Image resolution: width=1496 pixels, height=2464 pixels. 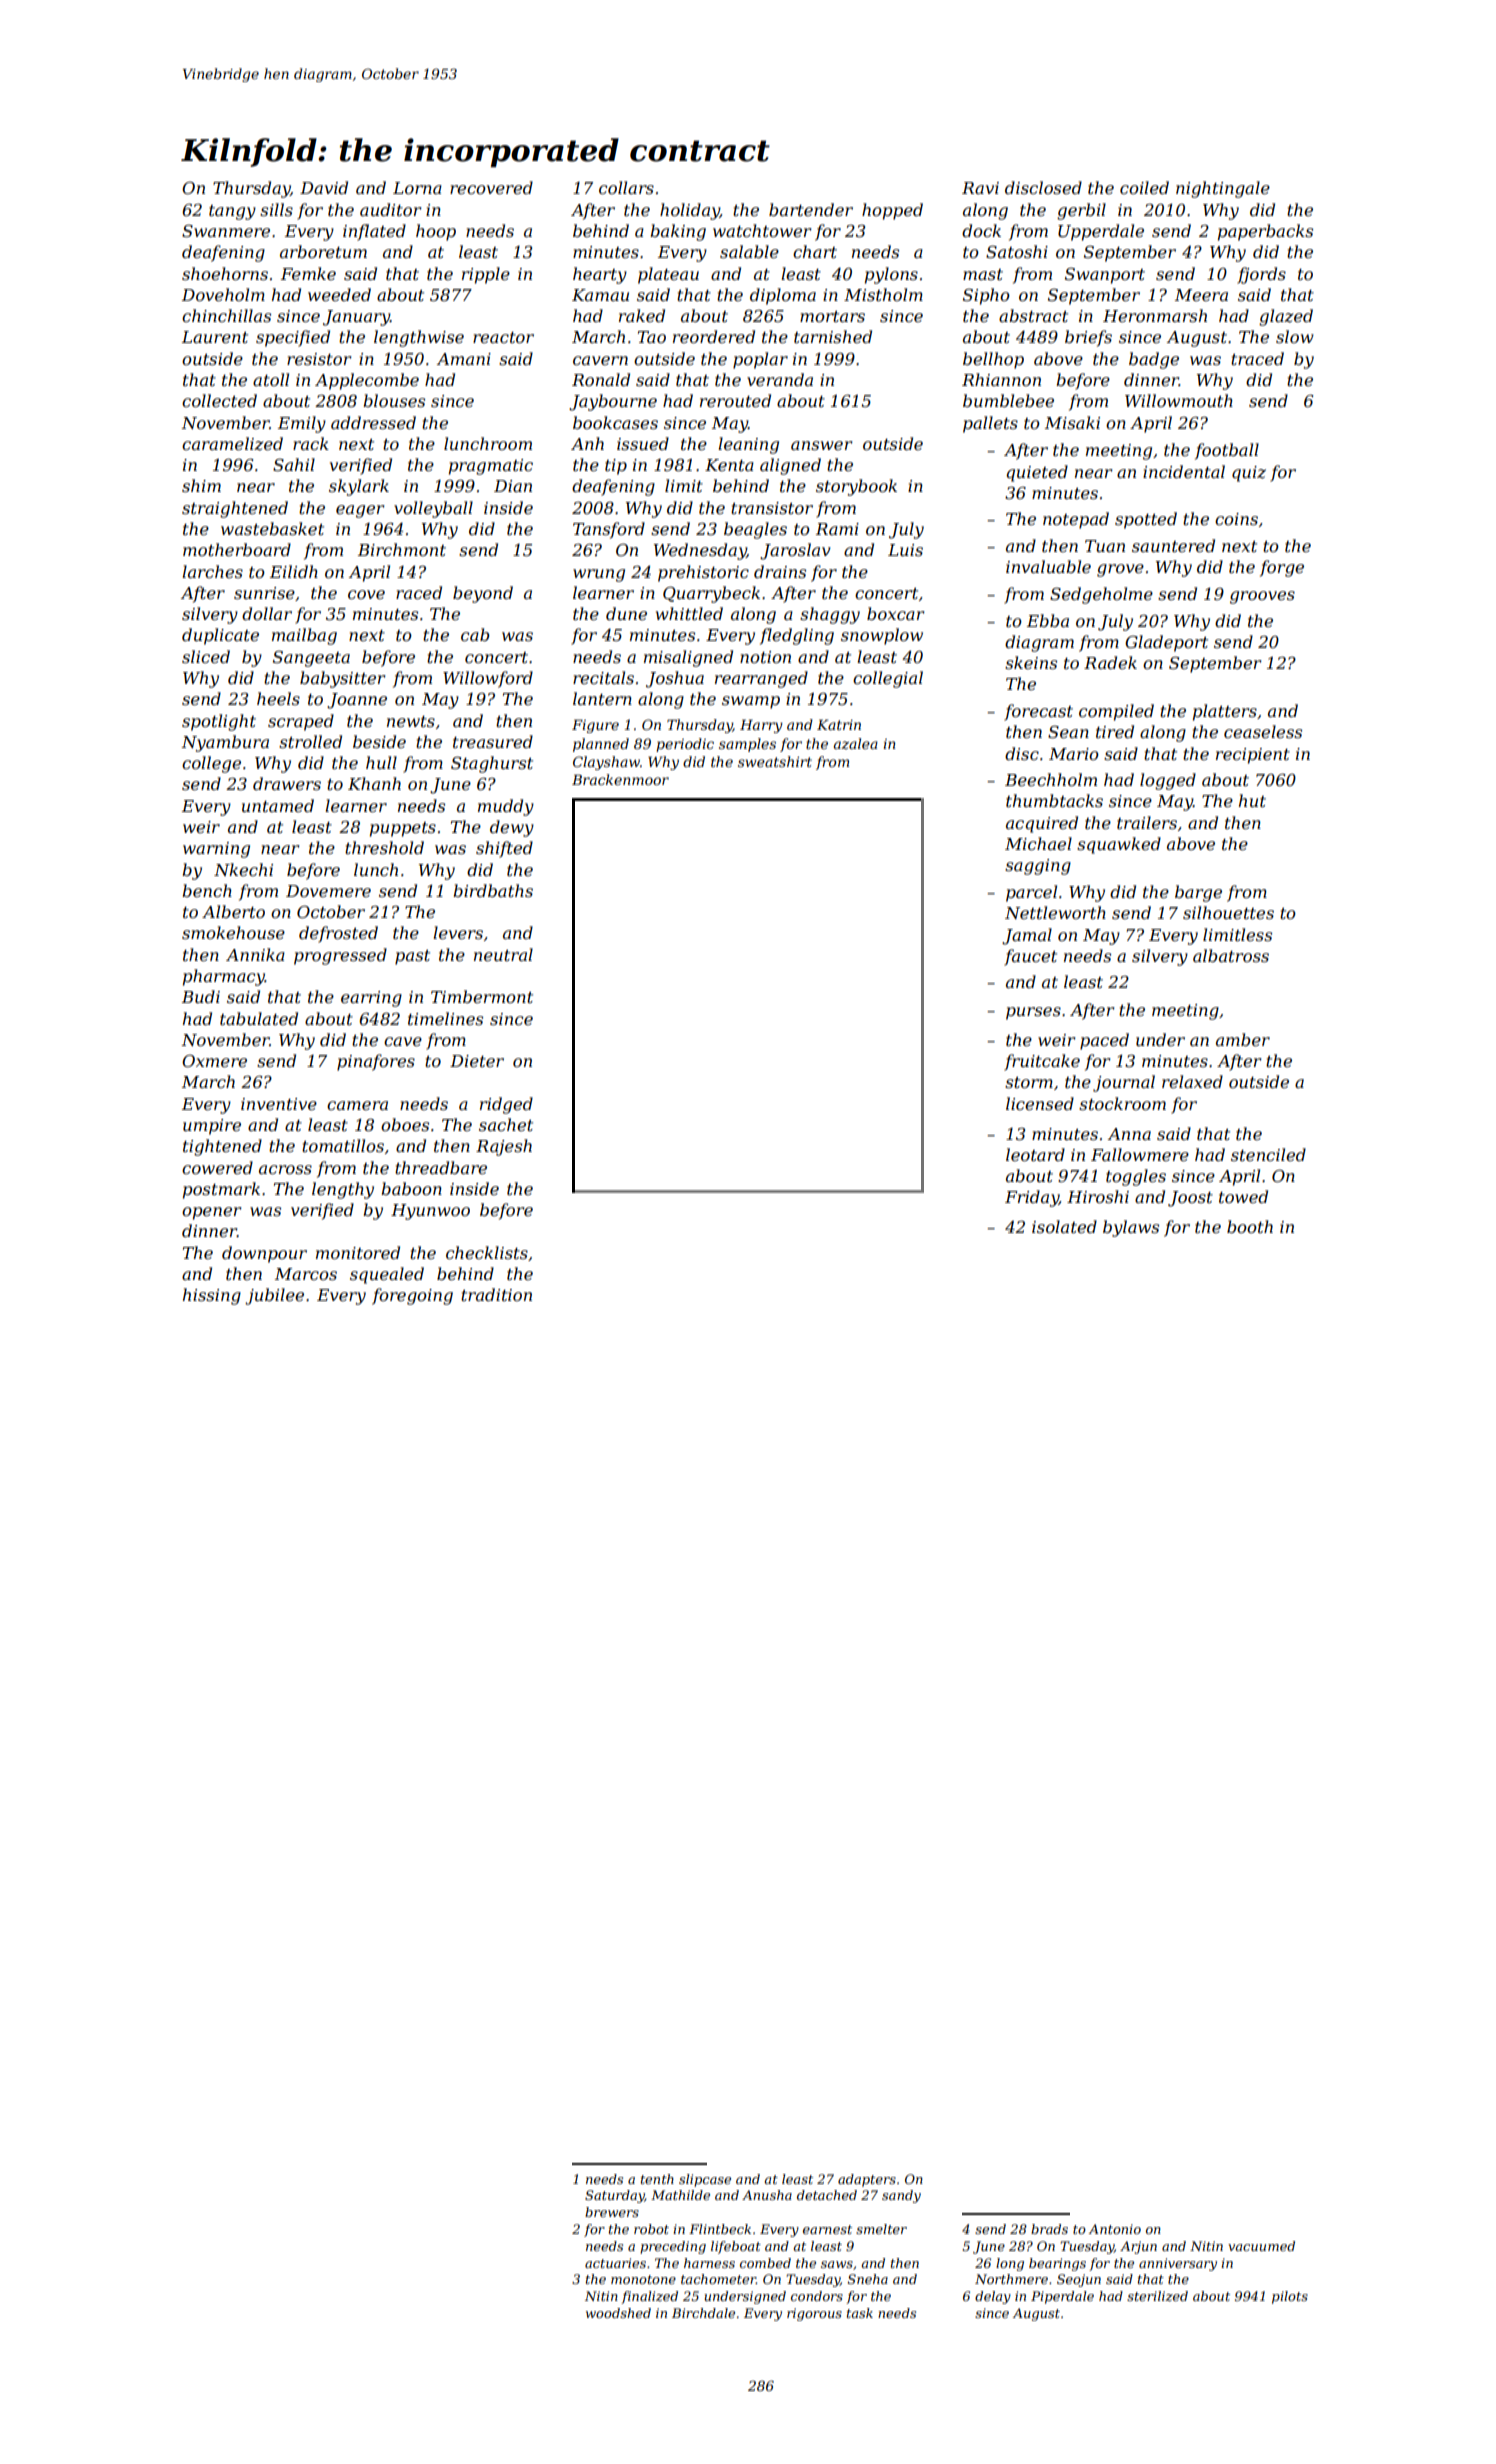 What do you see at coordinates (762, 230) in the screenshot?
I see `watchtower` at bounding box center [762, 230].
